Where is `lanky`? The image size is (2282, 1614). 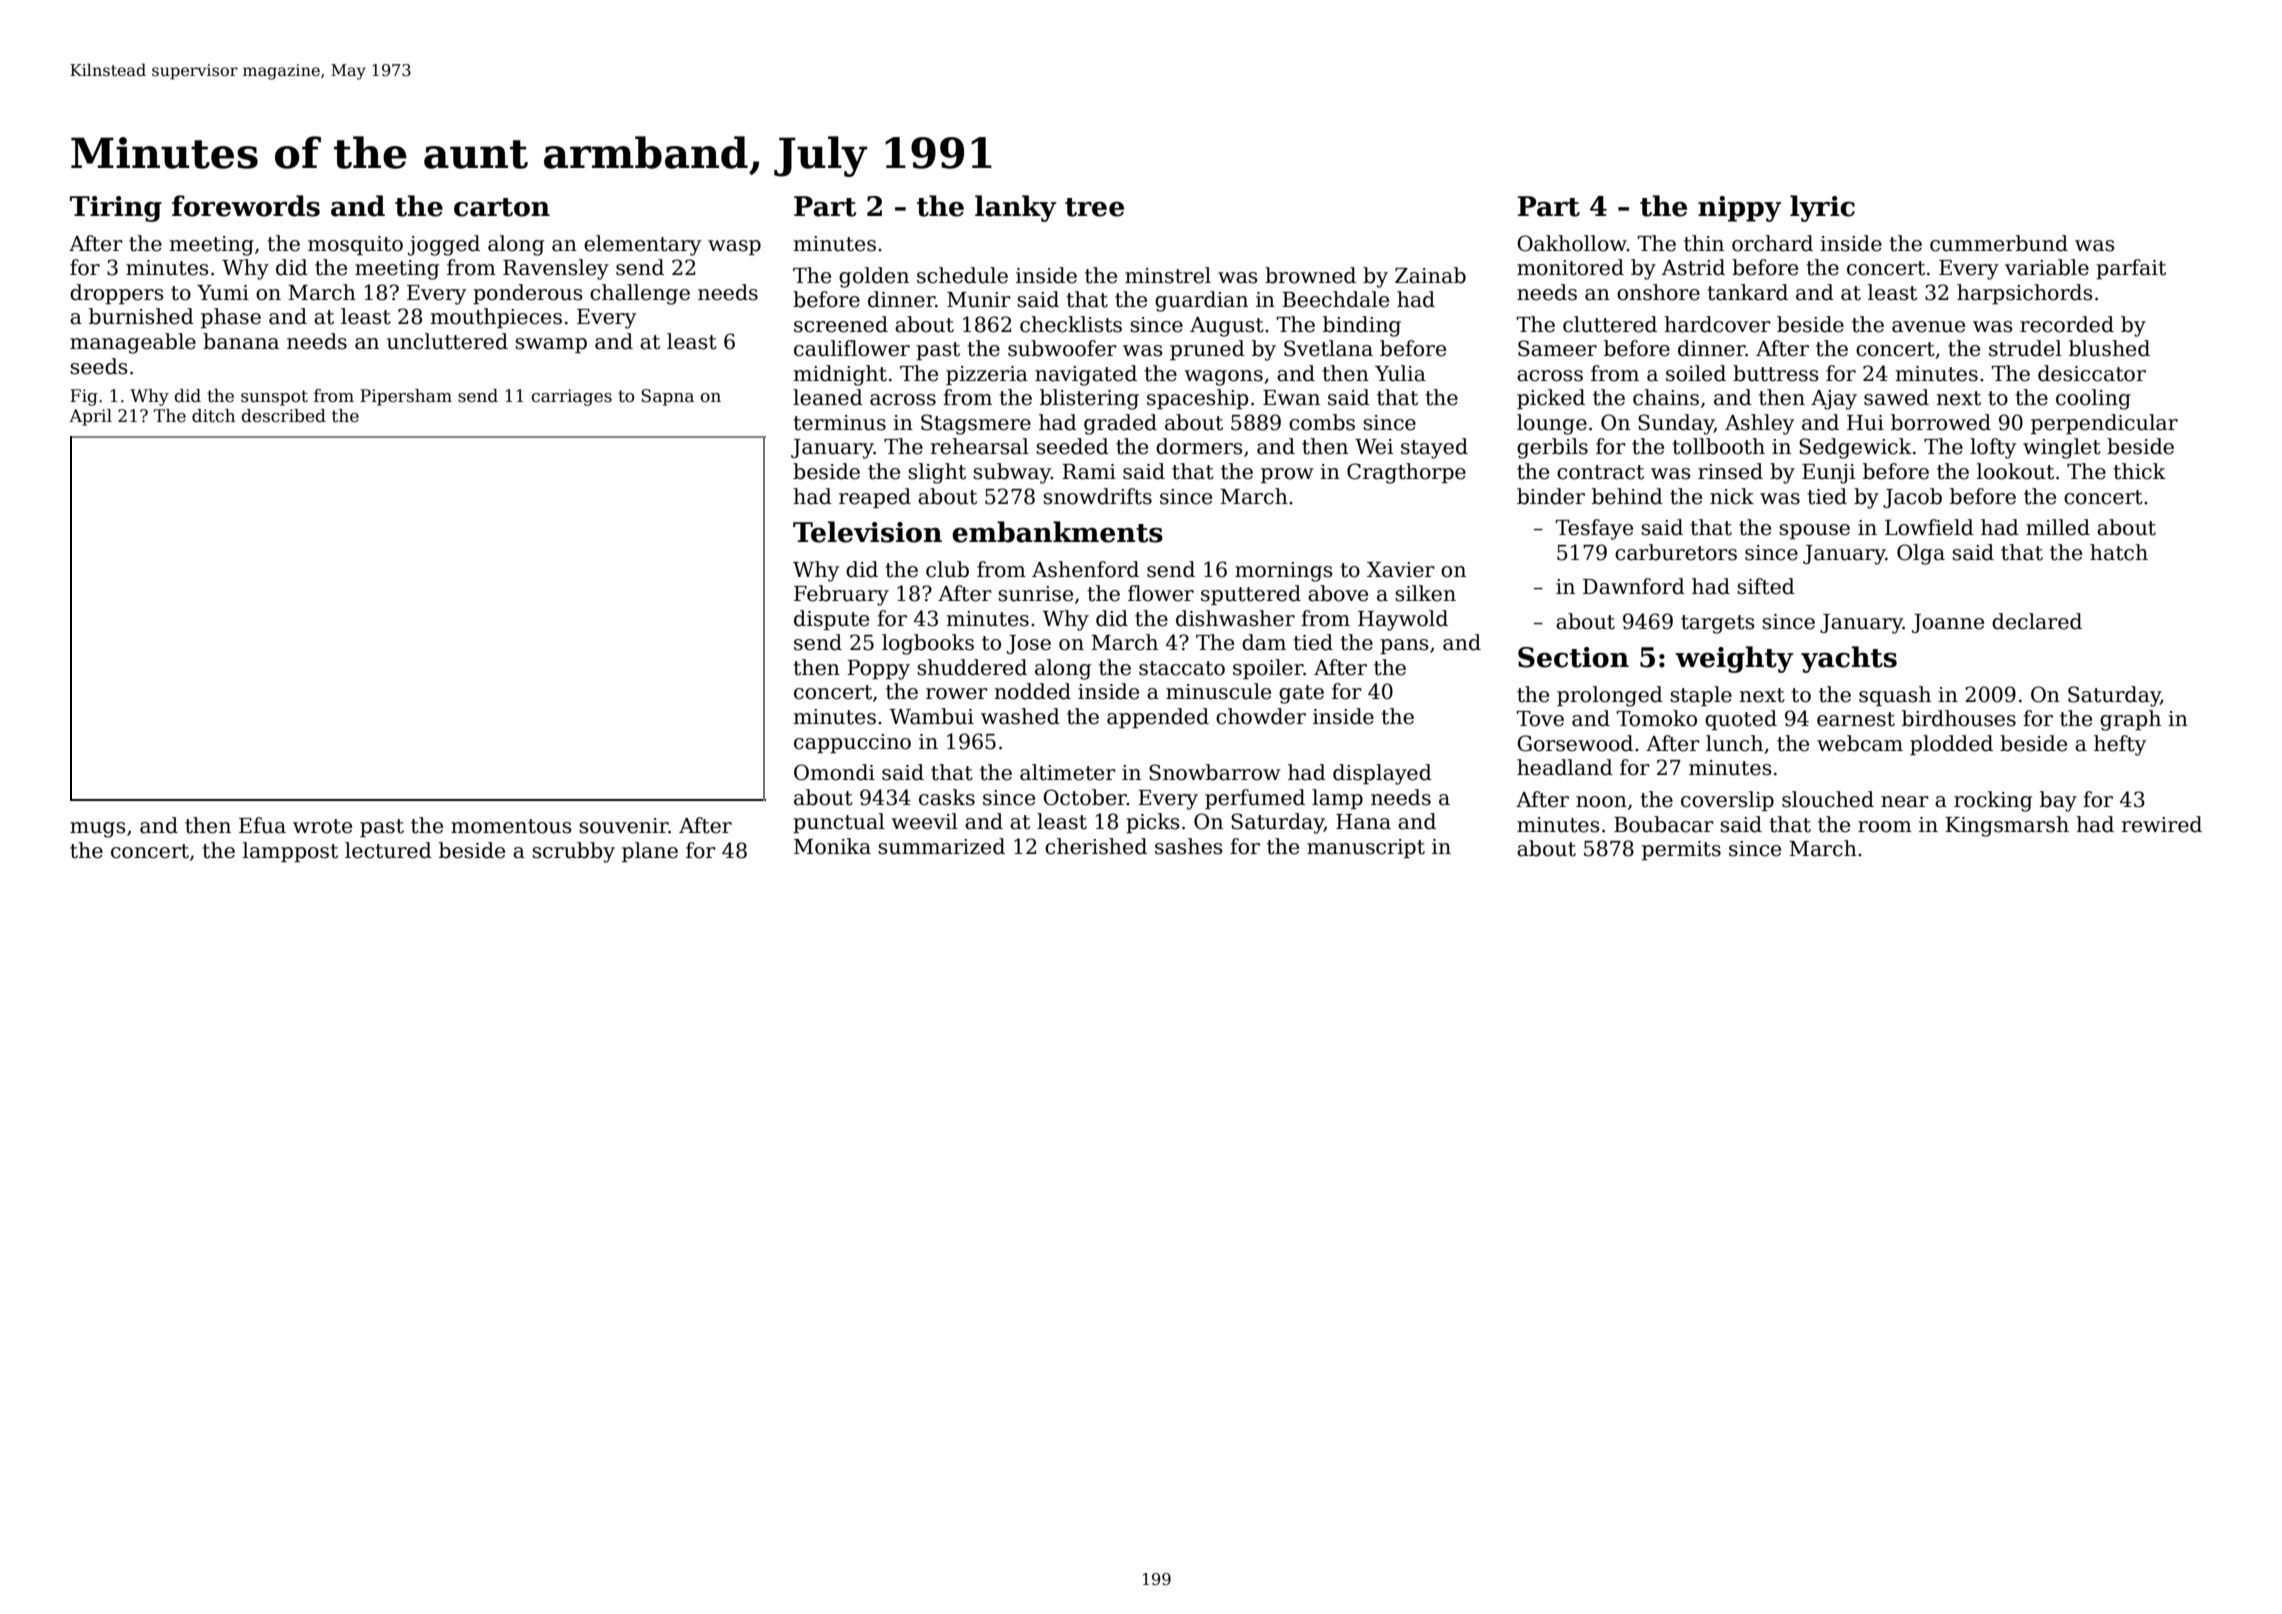 lanky is located at coordinates (1016, 208).
